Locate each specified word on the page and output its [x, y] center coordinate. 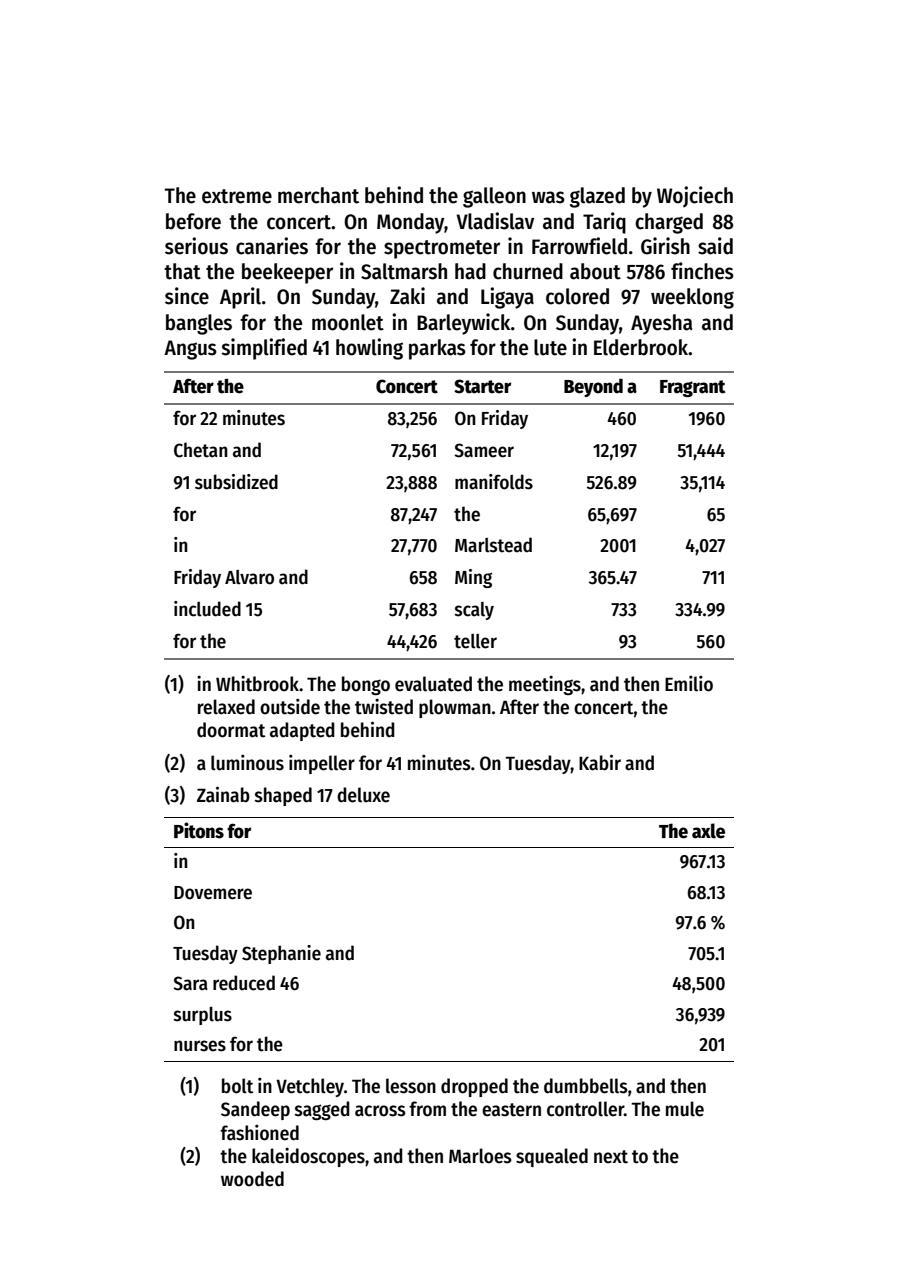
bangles [199, 324]
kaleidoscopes [308, 1157]
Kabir [600, 762]
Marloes [480, 1156]
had [470, 271]
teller [475, 641]
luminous [247, 763]
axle [708, 831]
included [207, 609]
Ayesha [661, 324]
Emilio [689, 684]
